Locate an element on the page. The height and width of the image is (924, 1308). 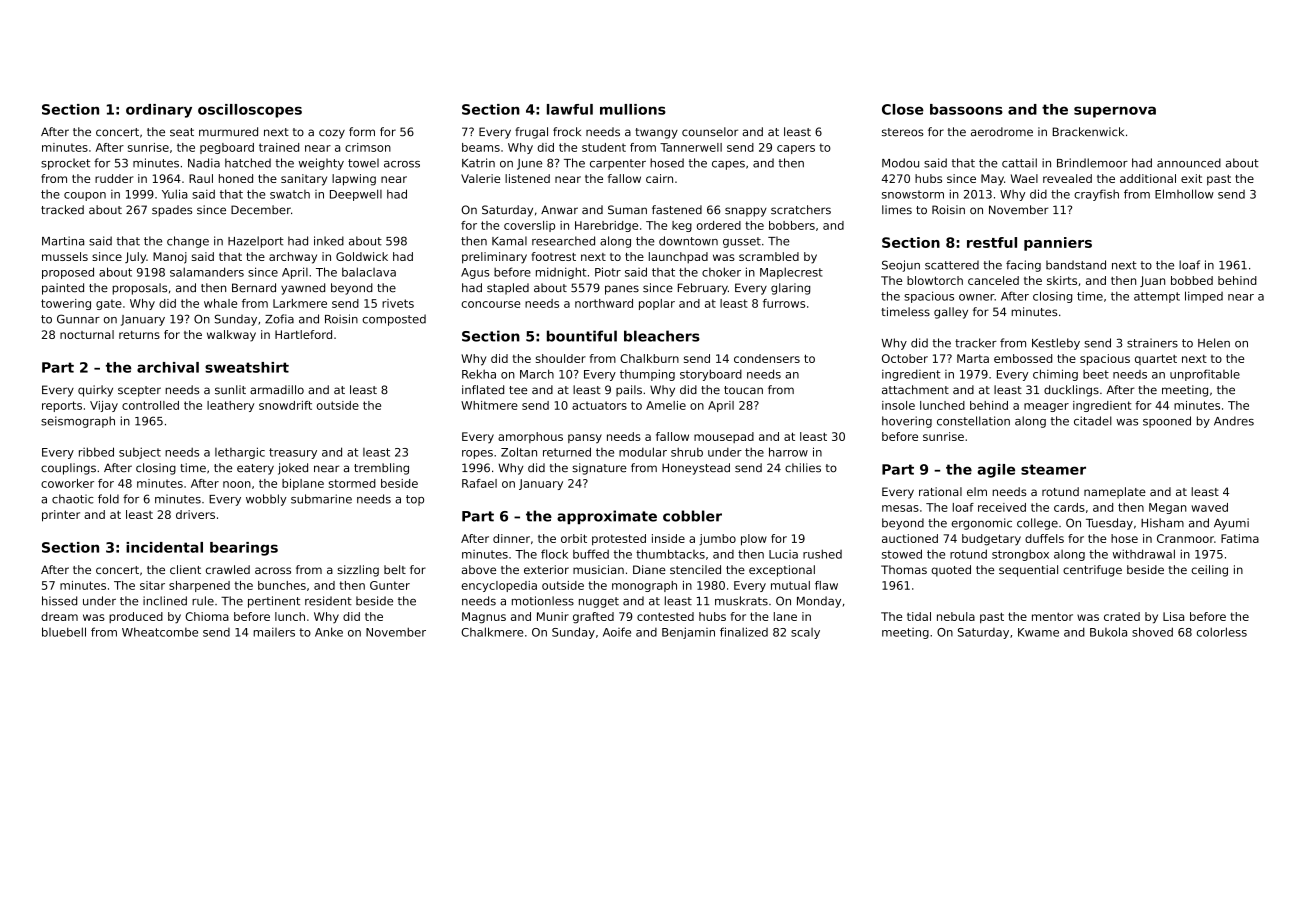
limes is located at coordinates (897, 210).
